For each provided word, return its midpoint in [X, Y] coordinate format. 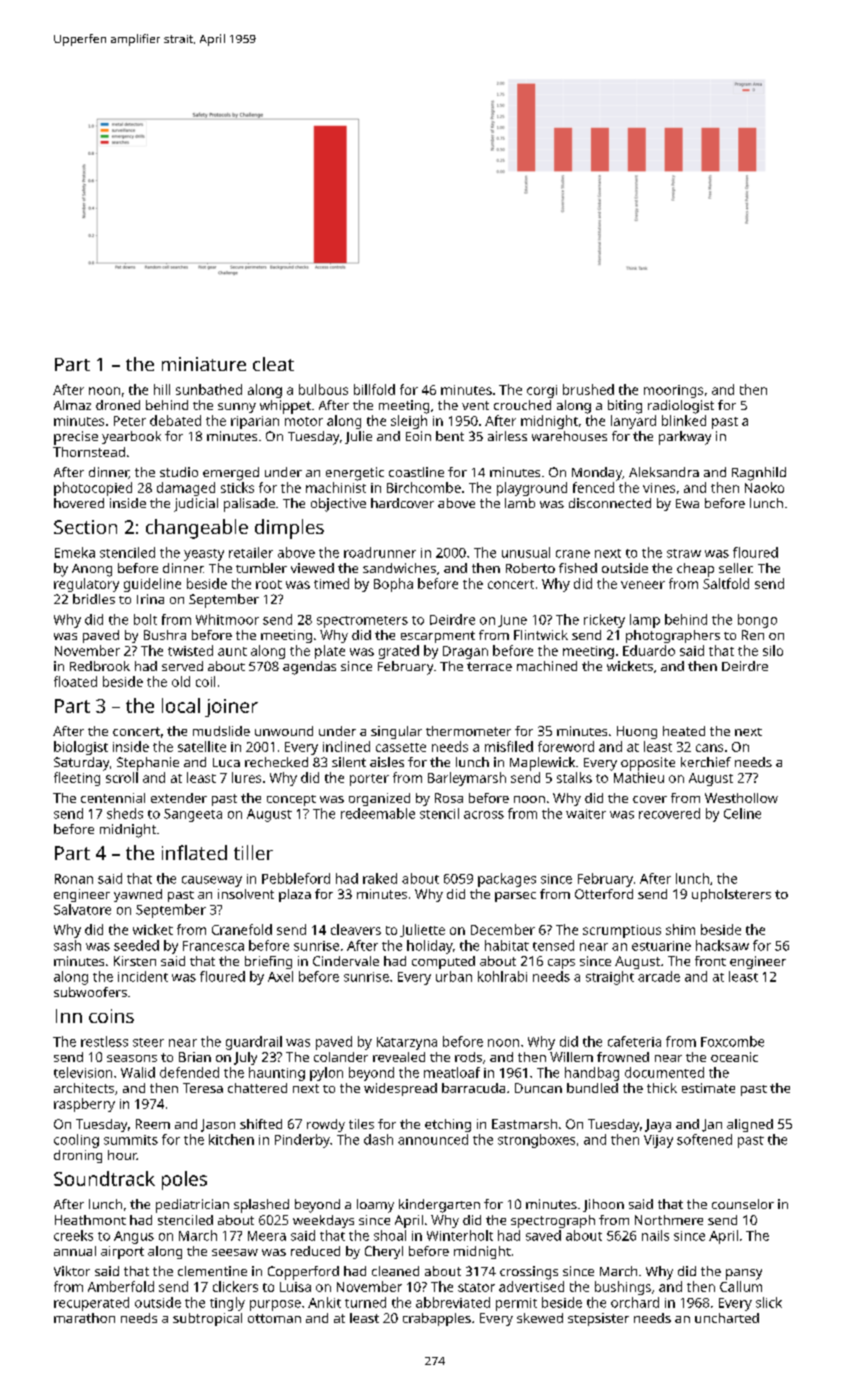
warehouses [569, 436]
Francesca [213, 946]
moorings [673, 391]
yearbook [131, 437]
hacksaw [722, 945]
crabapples [437, 1319]
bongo [757, 621]
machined [547, 666]
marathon [84, 1318]
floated [75, 681]
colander [341, 1057]
